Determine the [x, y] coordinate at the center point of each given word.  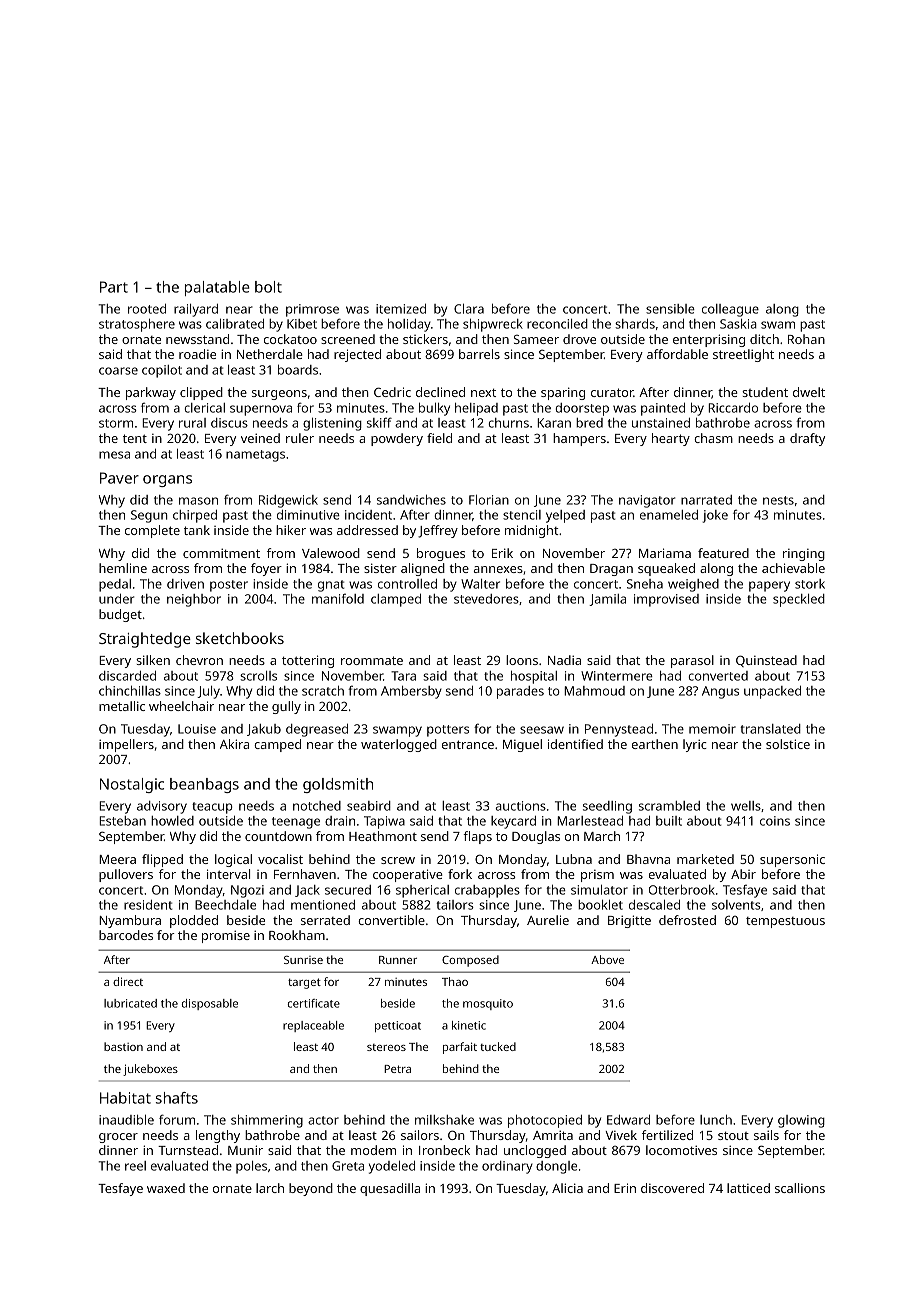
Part [114, 287]
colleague [730, 310]
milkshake [444, 1120]
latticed [748, 1188]
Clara [469, 309]
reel [135, 1166]
